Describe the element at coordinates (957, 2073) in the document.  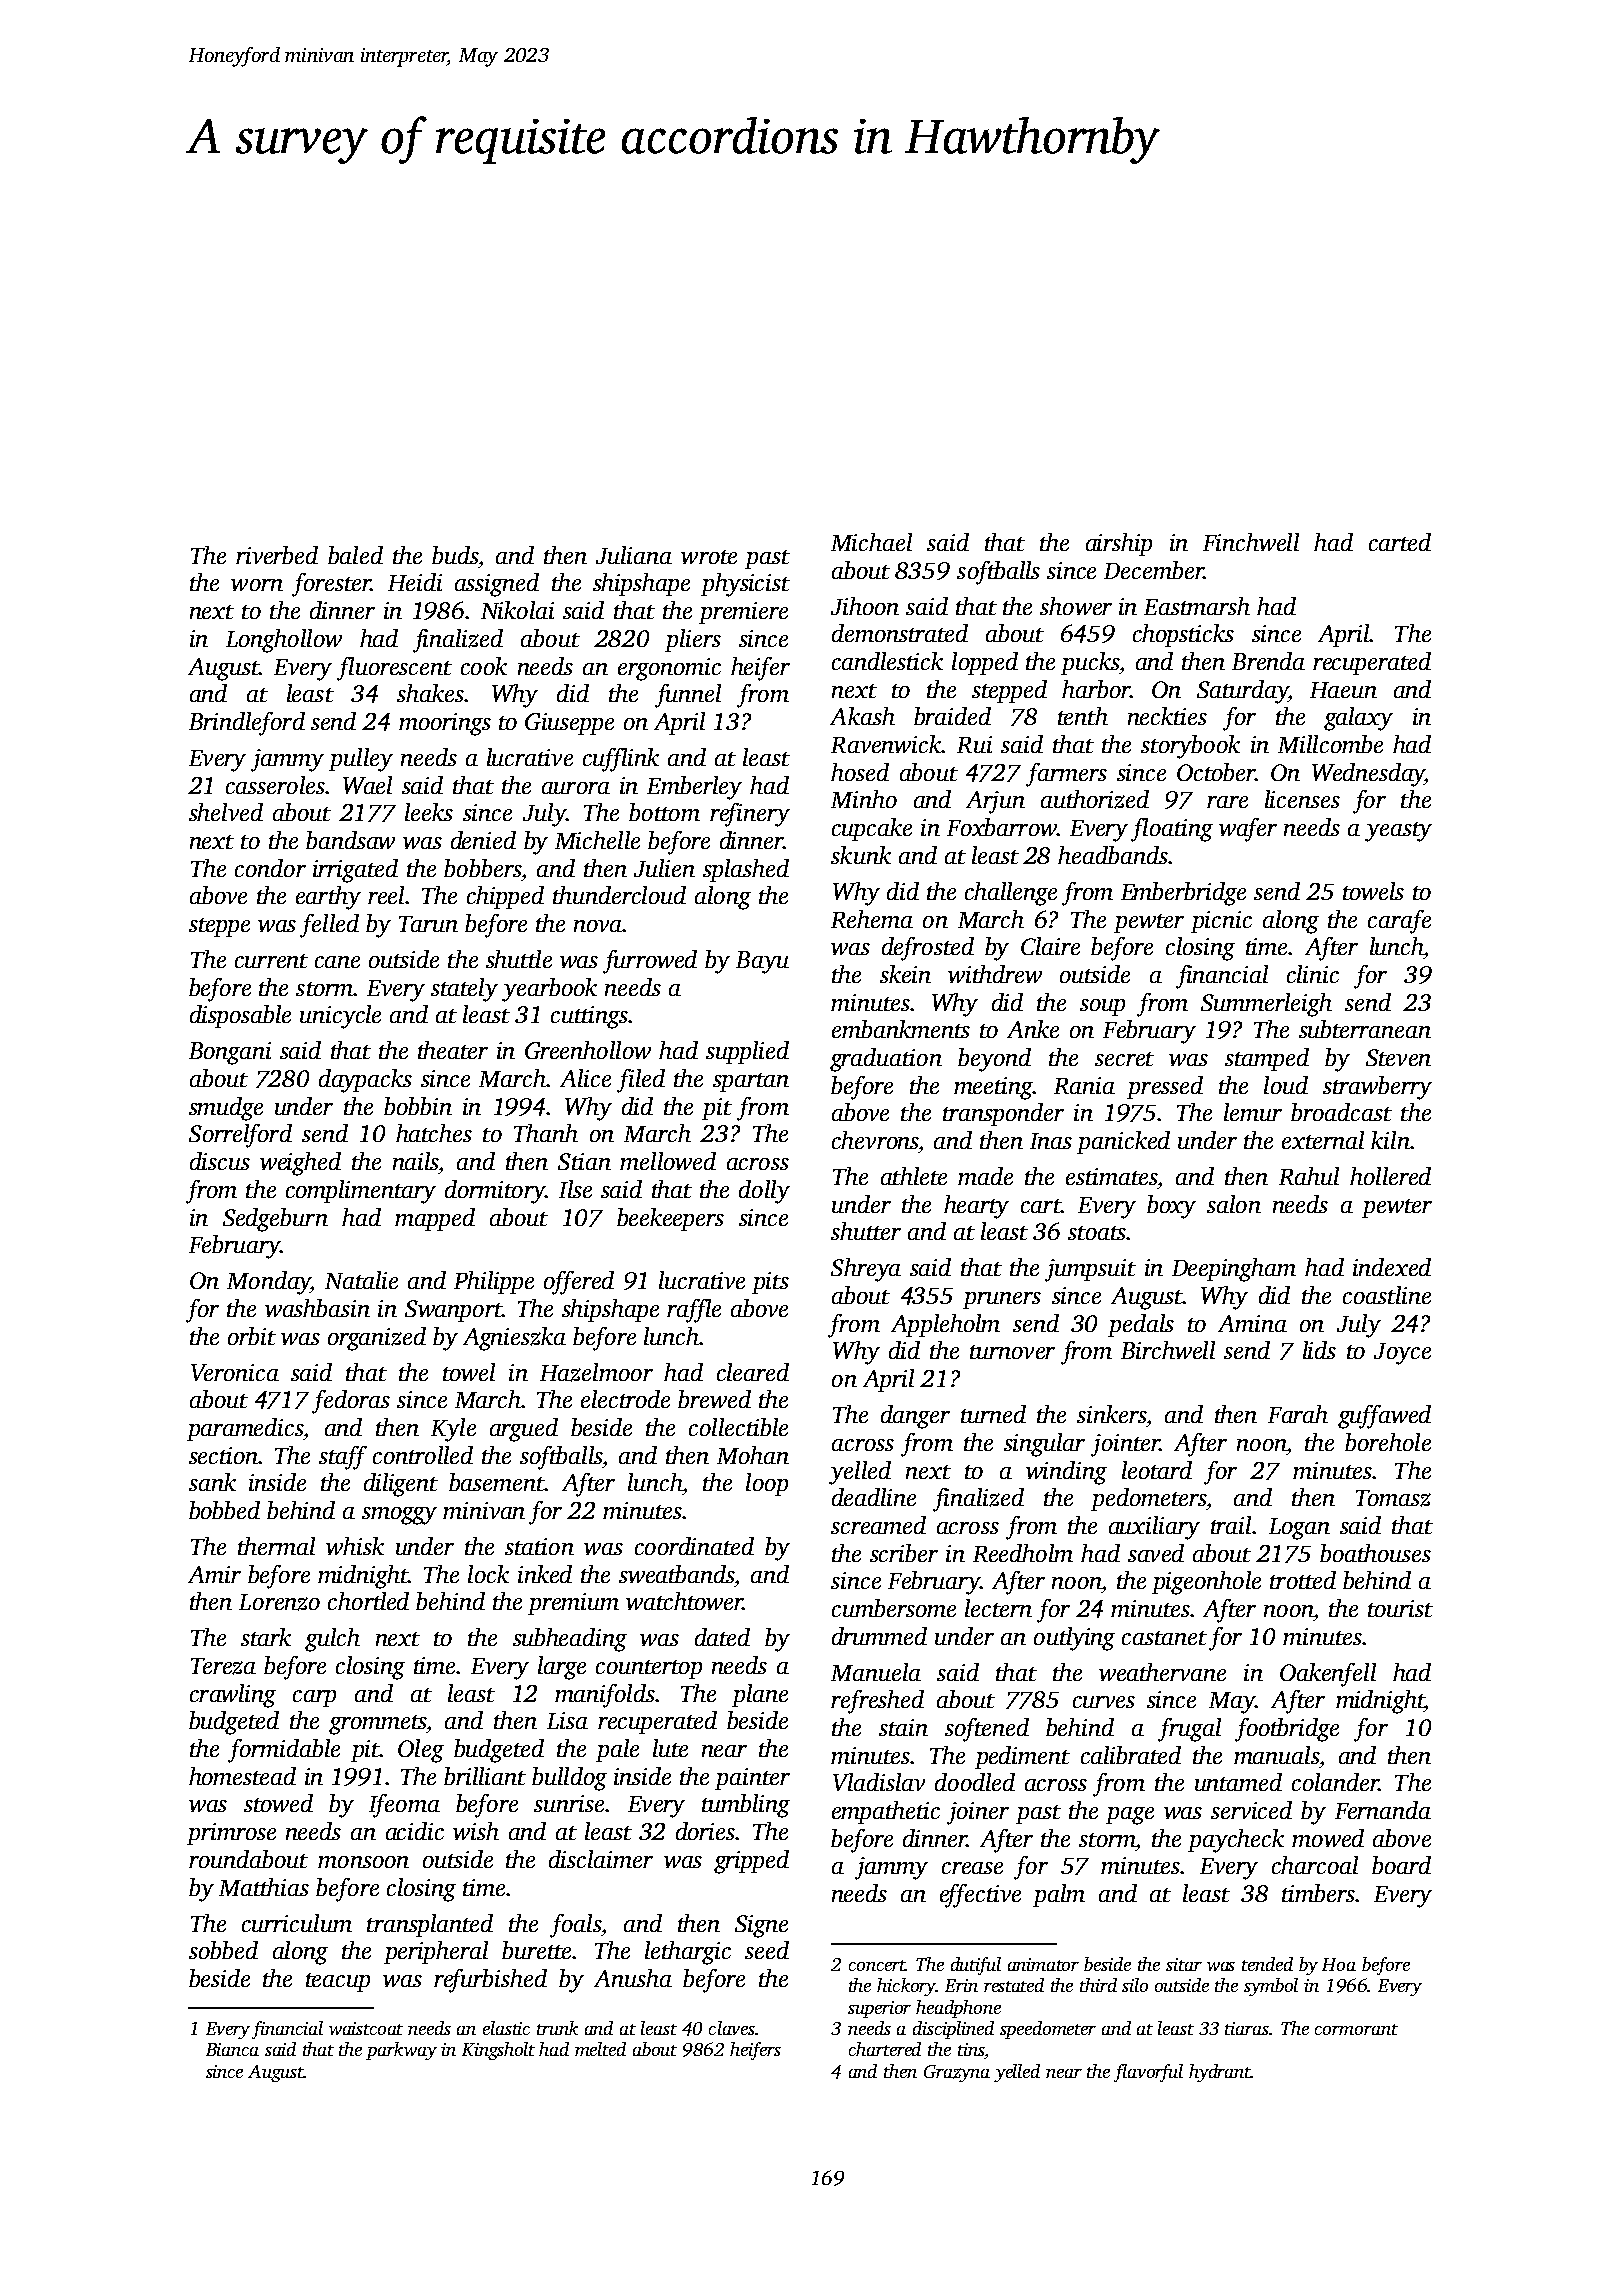
I see `Grazyna` at that location.
